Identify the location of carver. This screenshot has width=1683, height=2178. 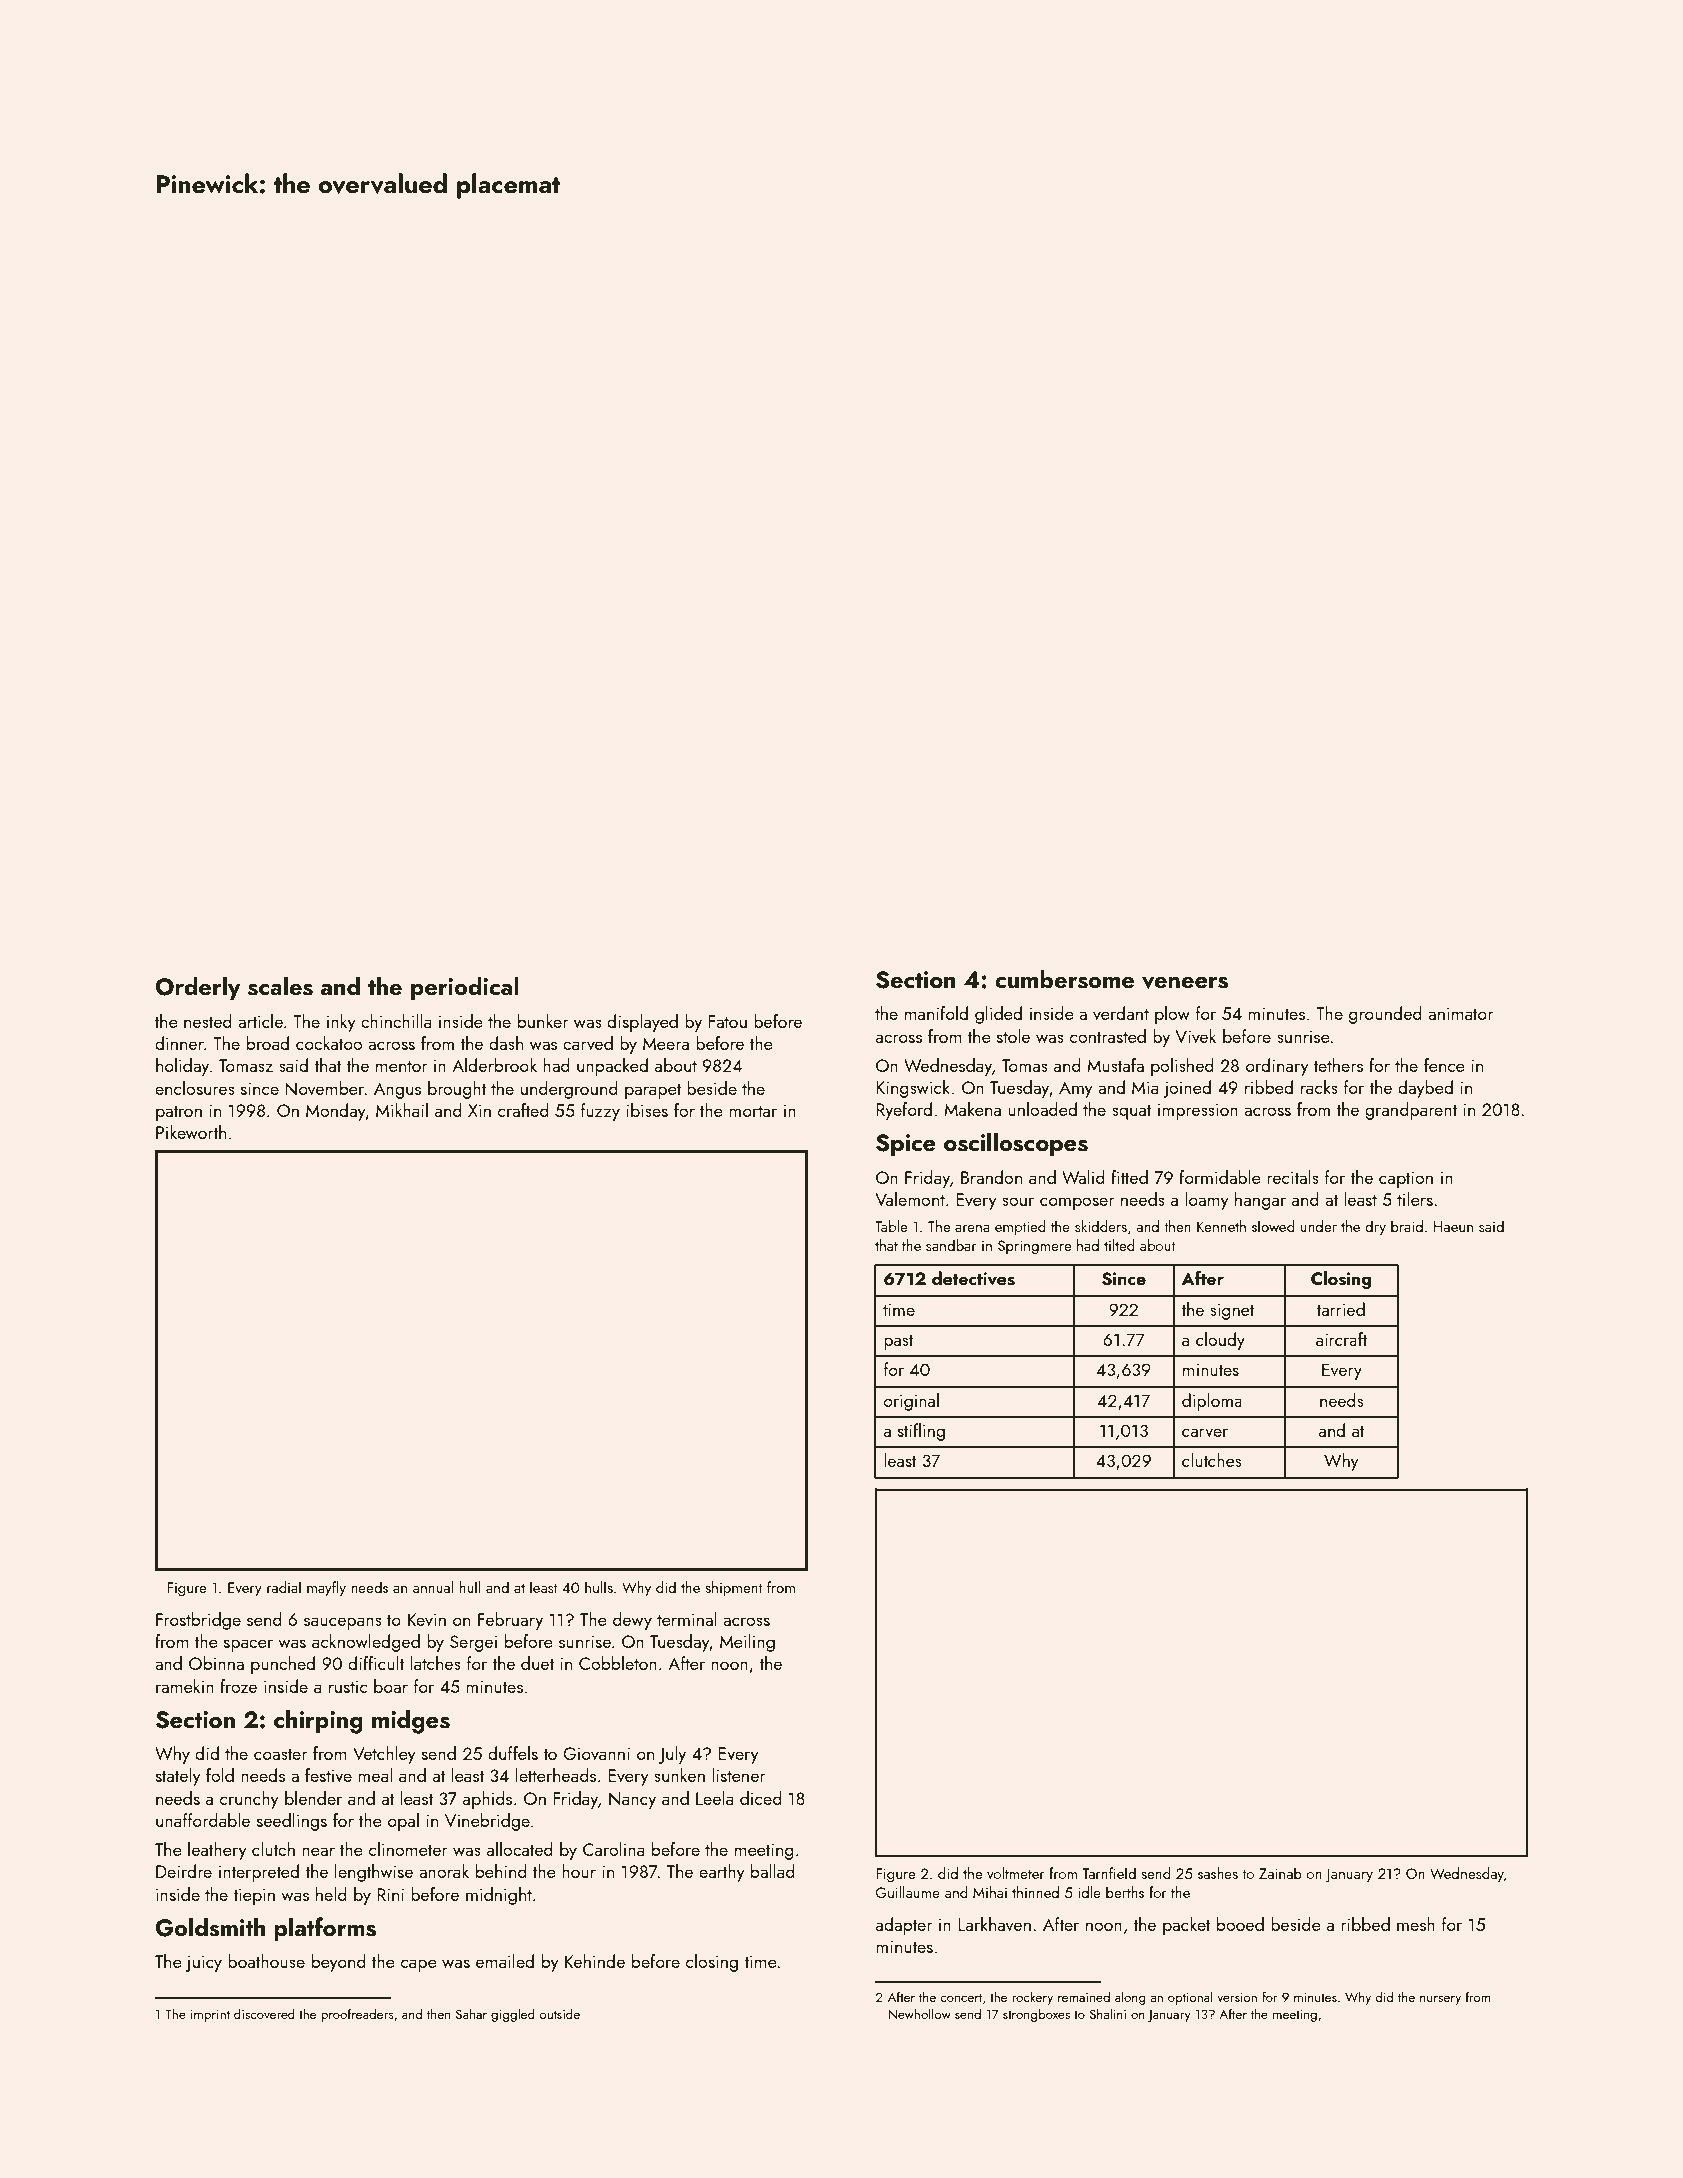
(1205, 1432).
